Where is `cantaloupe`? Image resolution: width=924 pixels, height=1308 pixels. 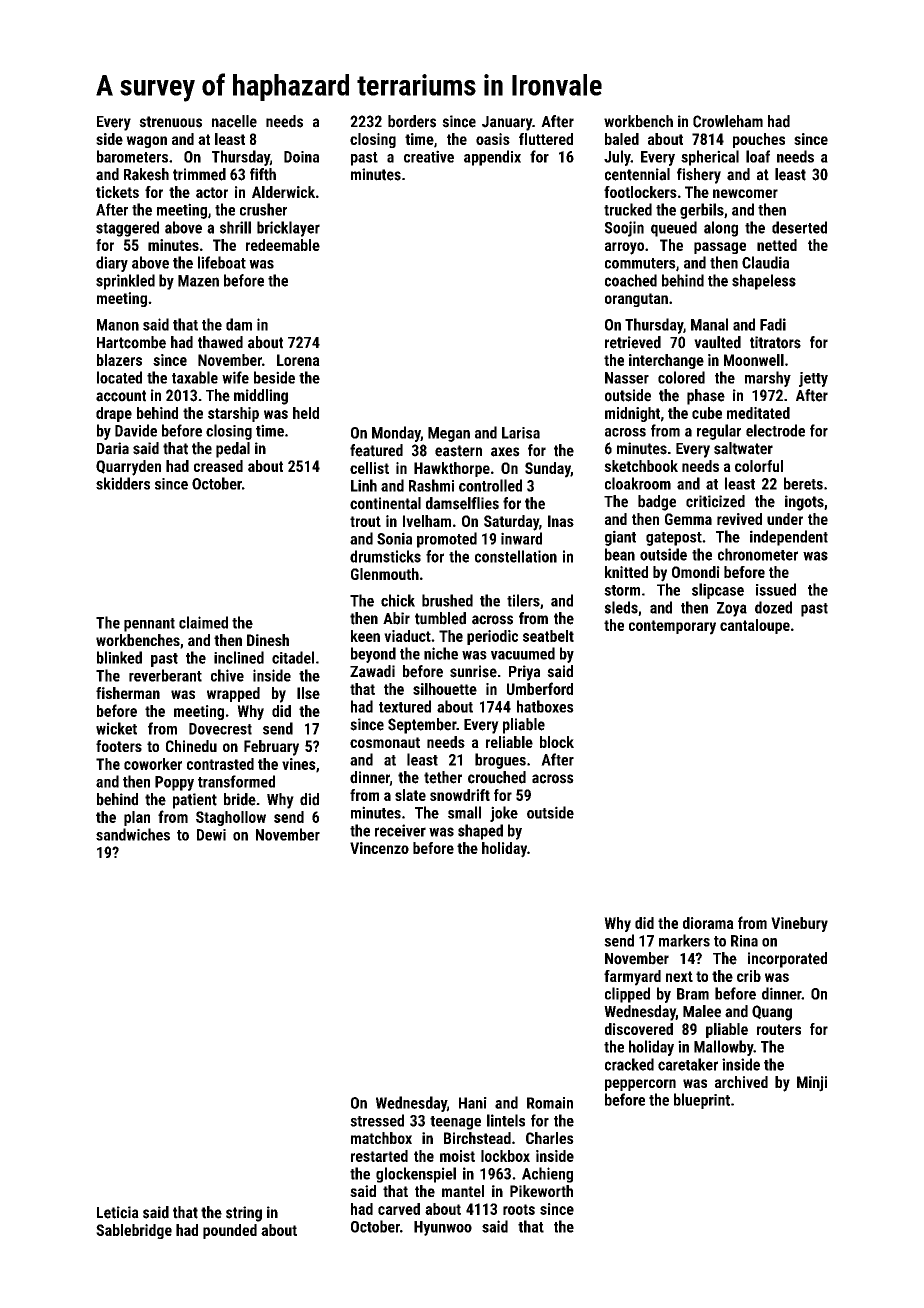
cantaloupe is located at coordinates (755, 626).
